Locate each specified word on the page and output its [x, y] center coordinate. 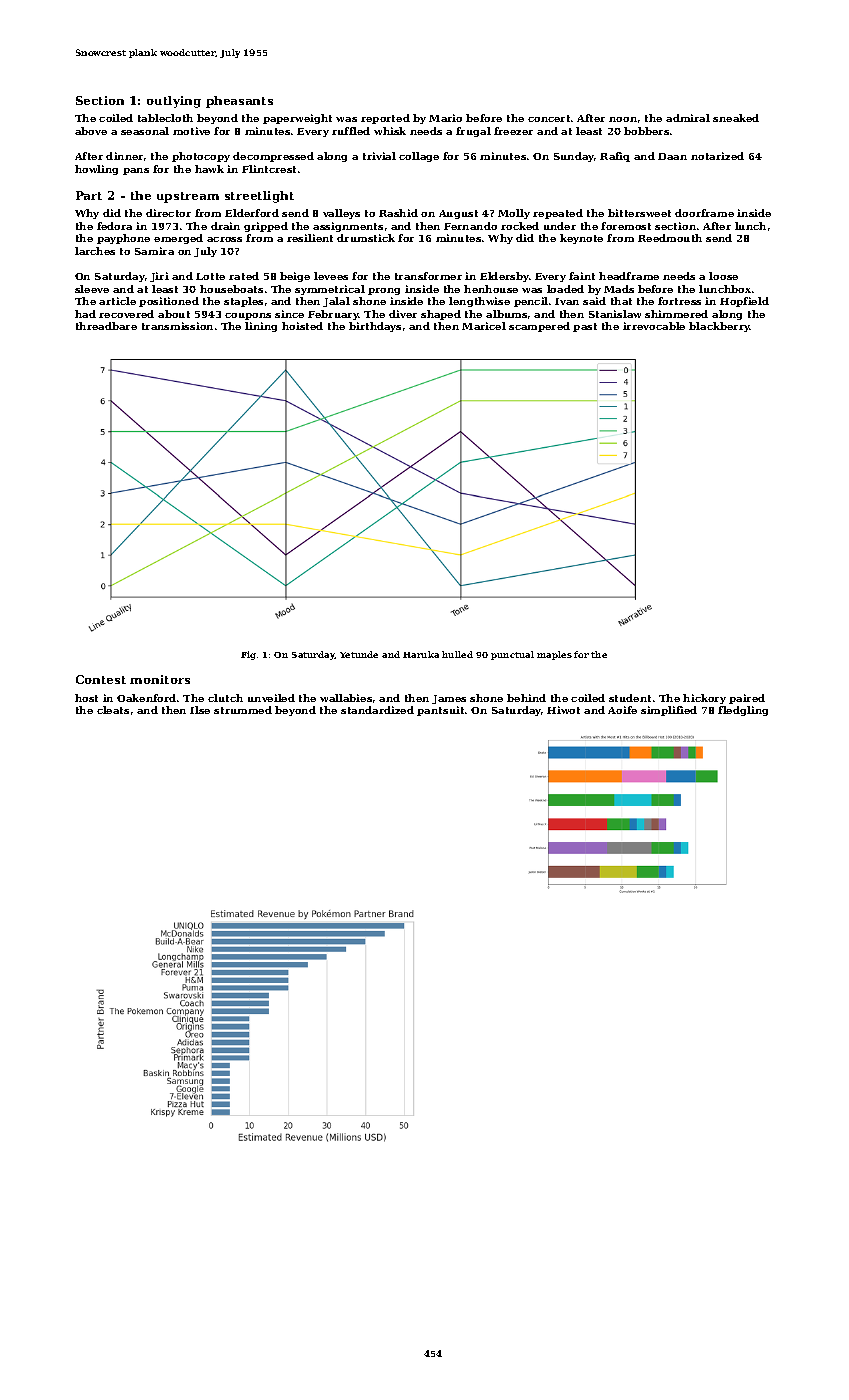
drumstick [366, 238]
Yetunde [359, 654]
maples [554, 655]
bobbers [646, 131]
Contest [101, 679]
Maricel [484, 326]
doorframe [704, 213]
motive [191, 131]
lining [261, 327]
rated [244, 276]
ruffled [351, 131]
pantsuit [440, 711]
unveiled [271, 698]
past [585, 327]
